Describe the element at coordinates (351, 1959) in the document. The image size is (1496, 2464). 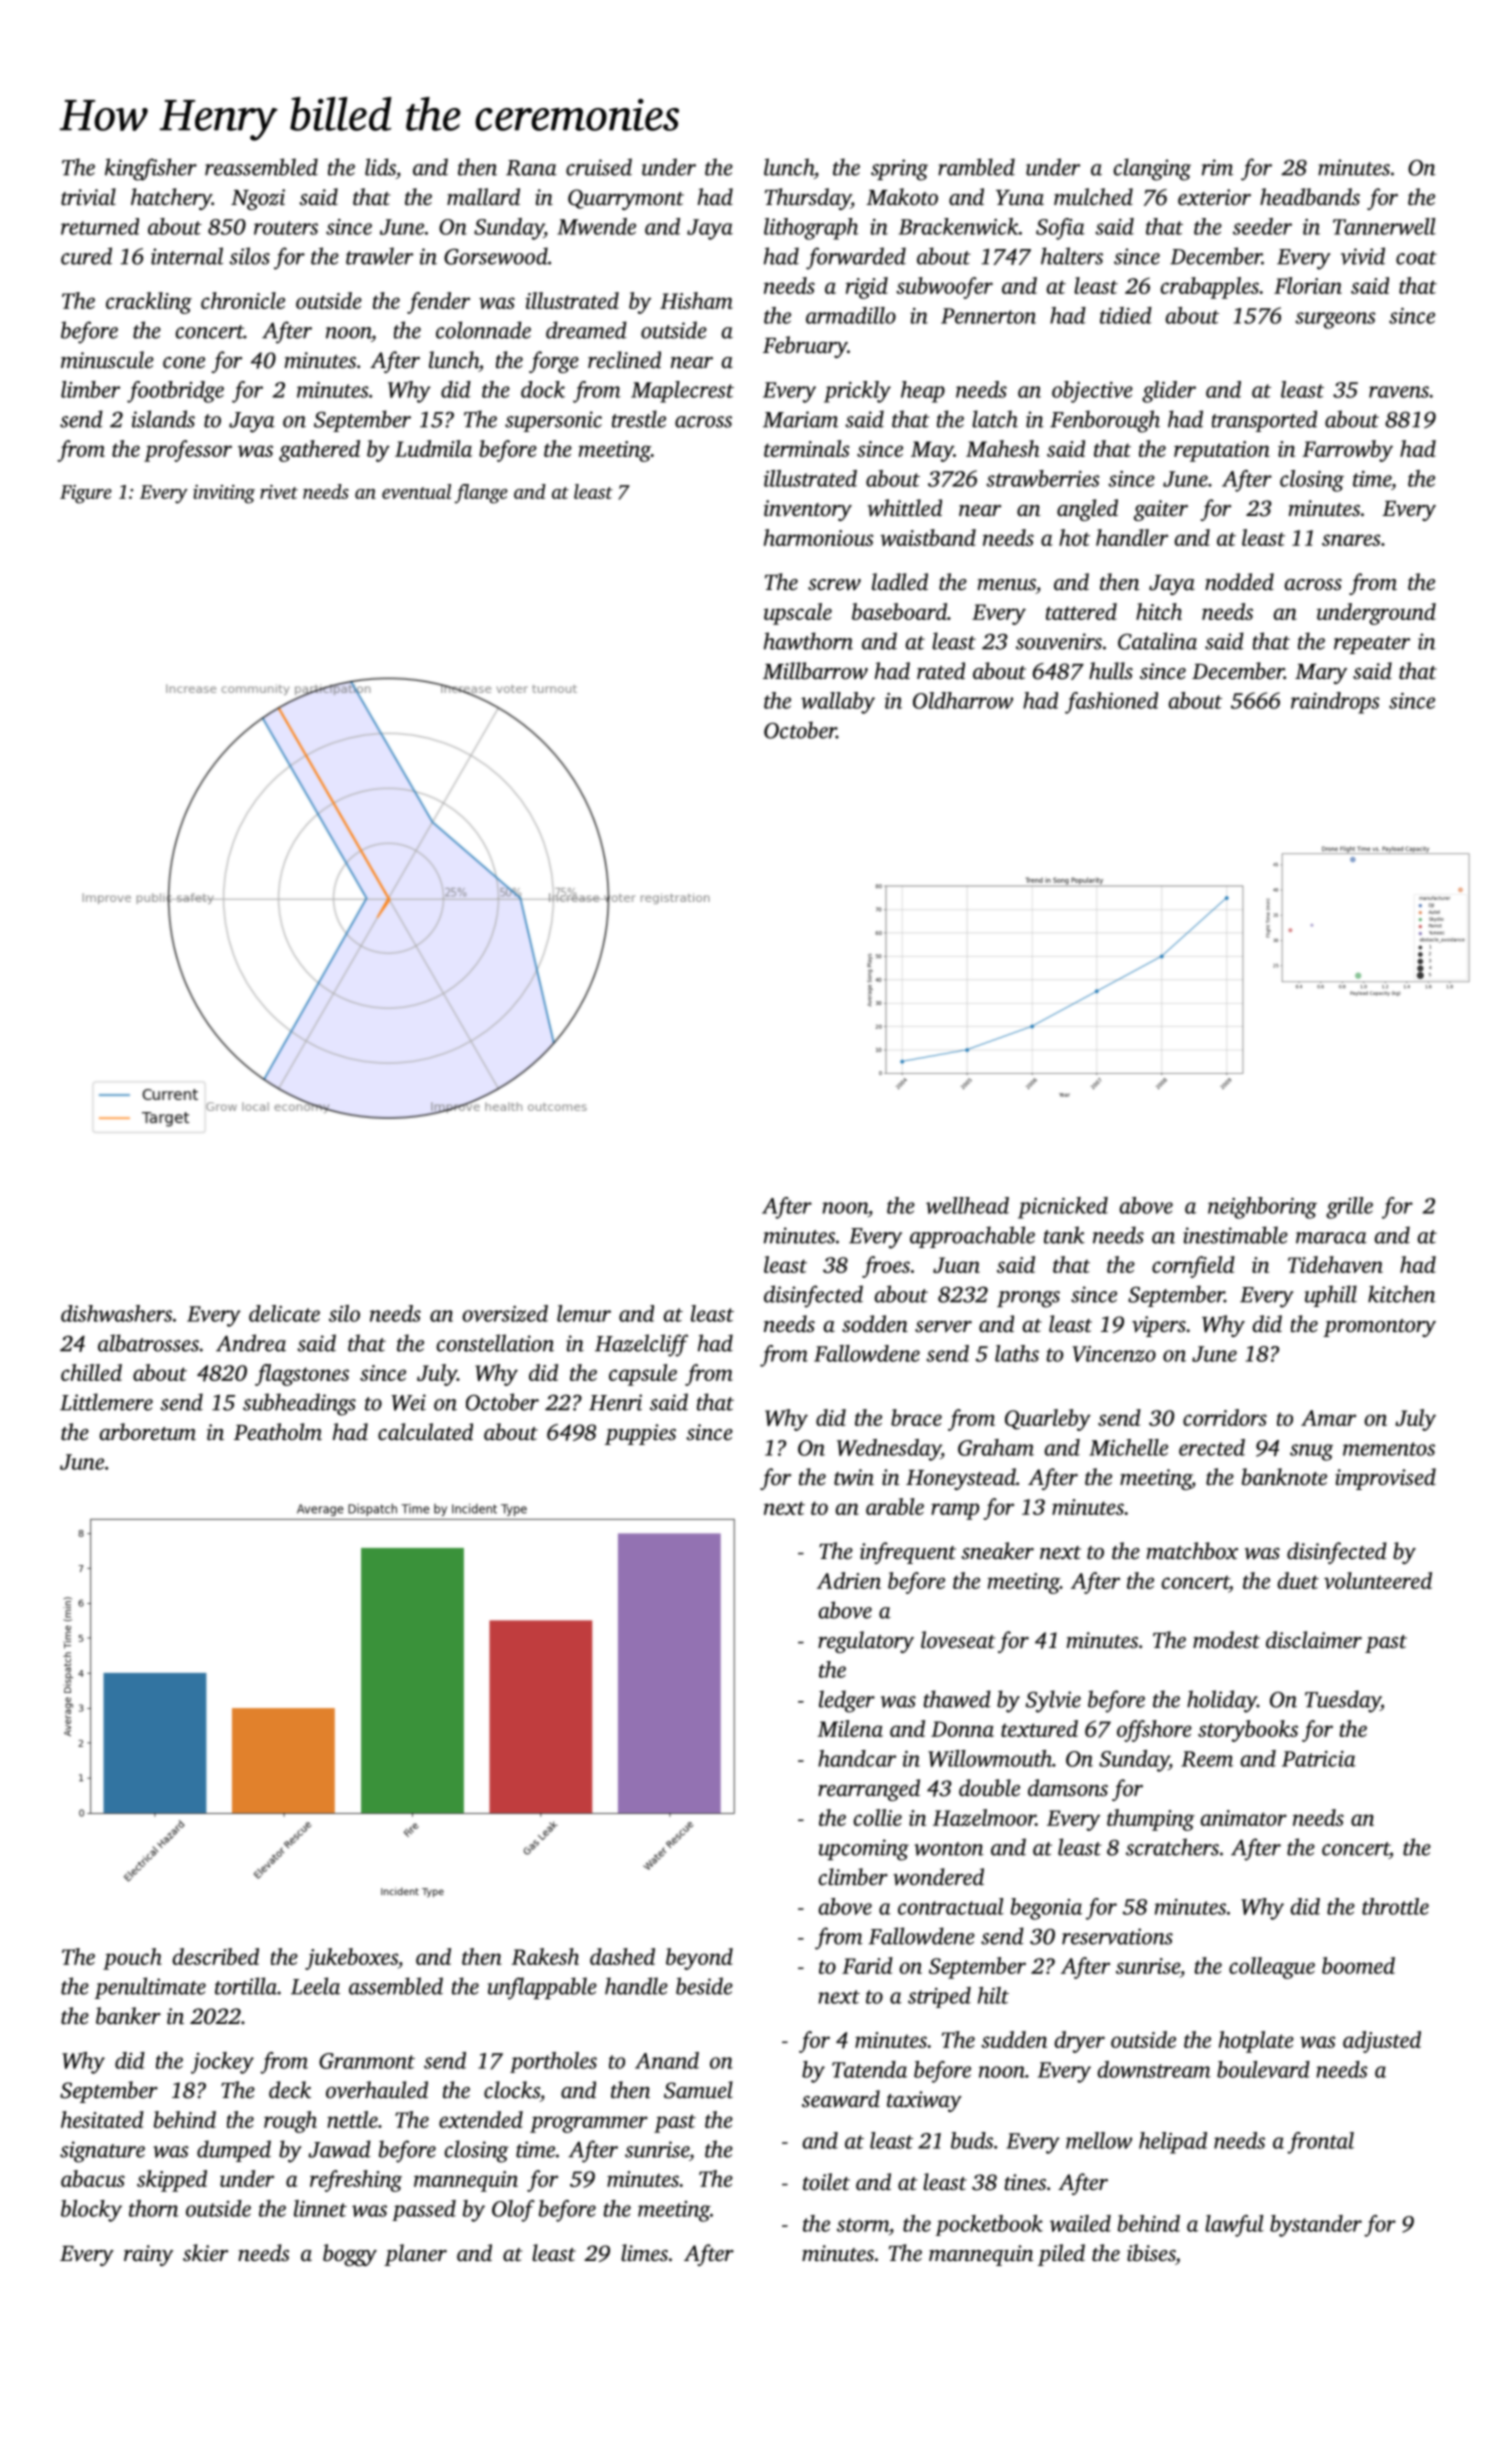
I see `jukeboxes` at that location.
